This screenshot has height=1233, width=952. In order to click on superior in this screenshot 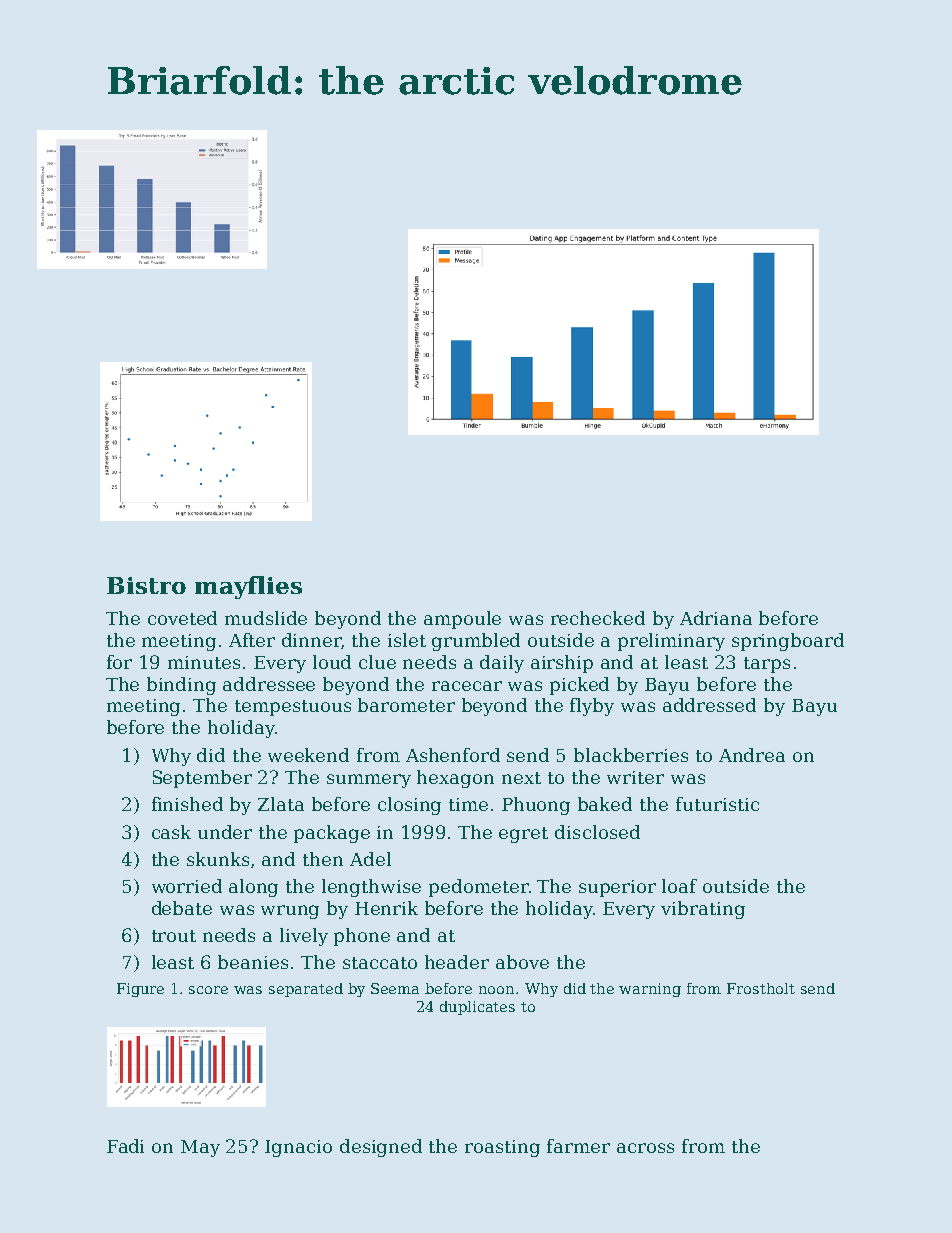, I will do `click(617, 888)`.
